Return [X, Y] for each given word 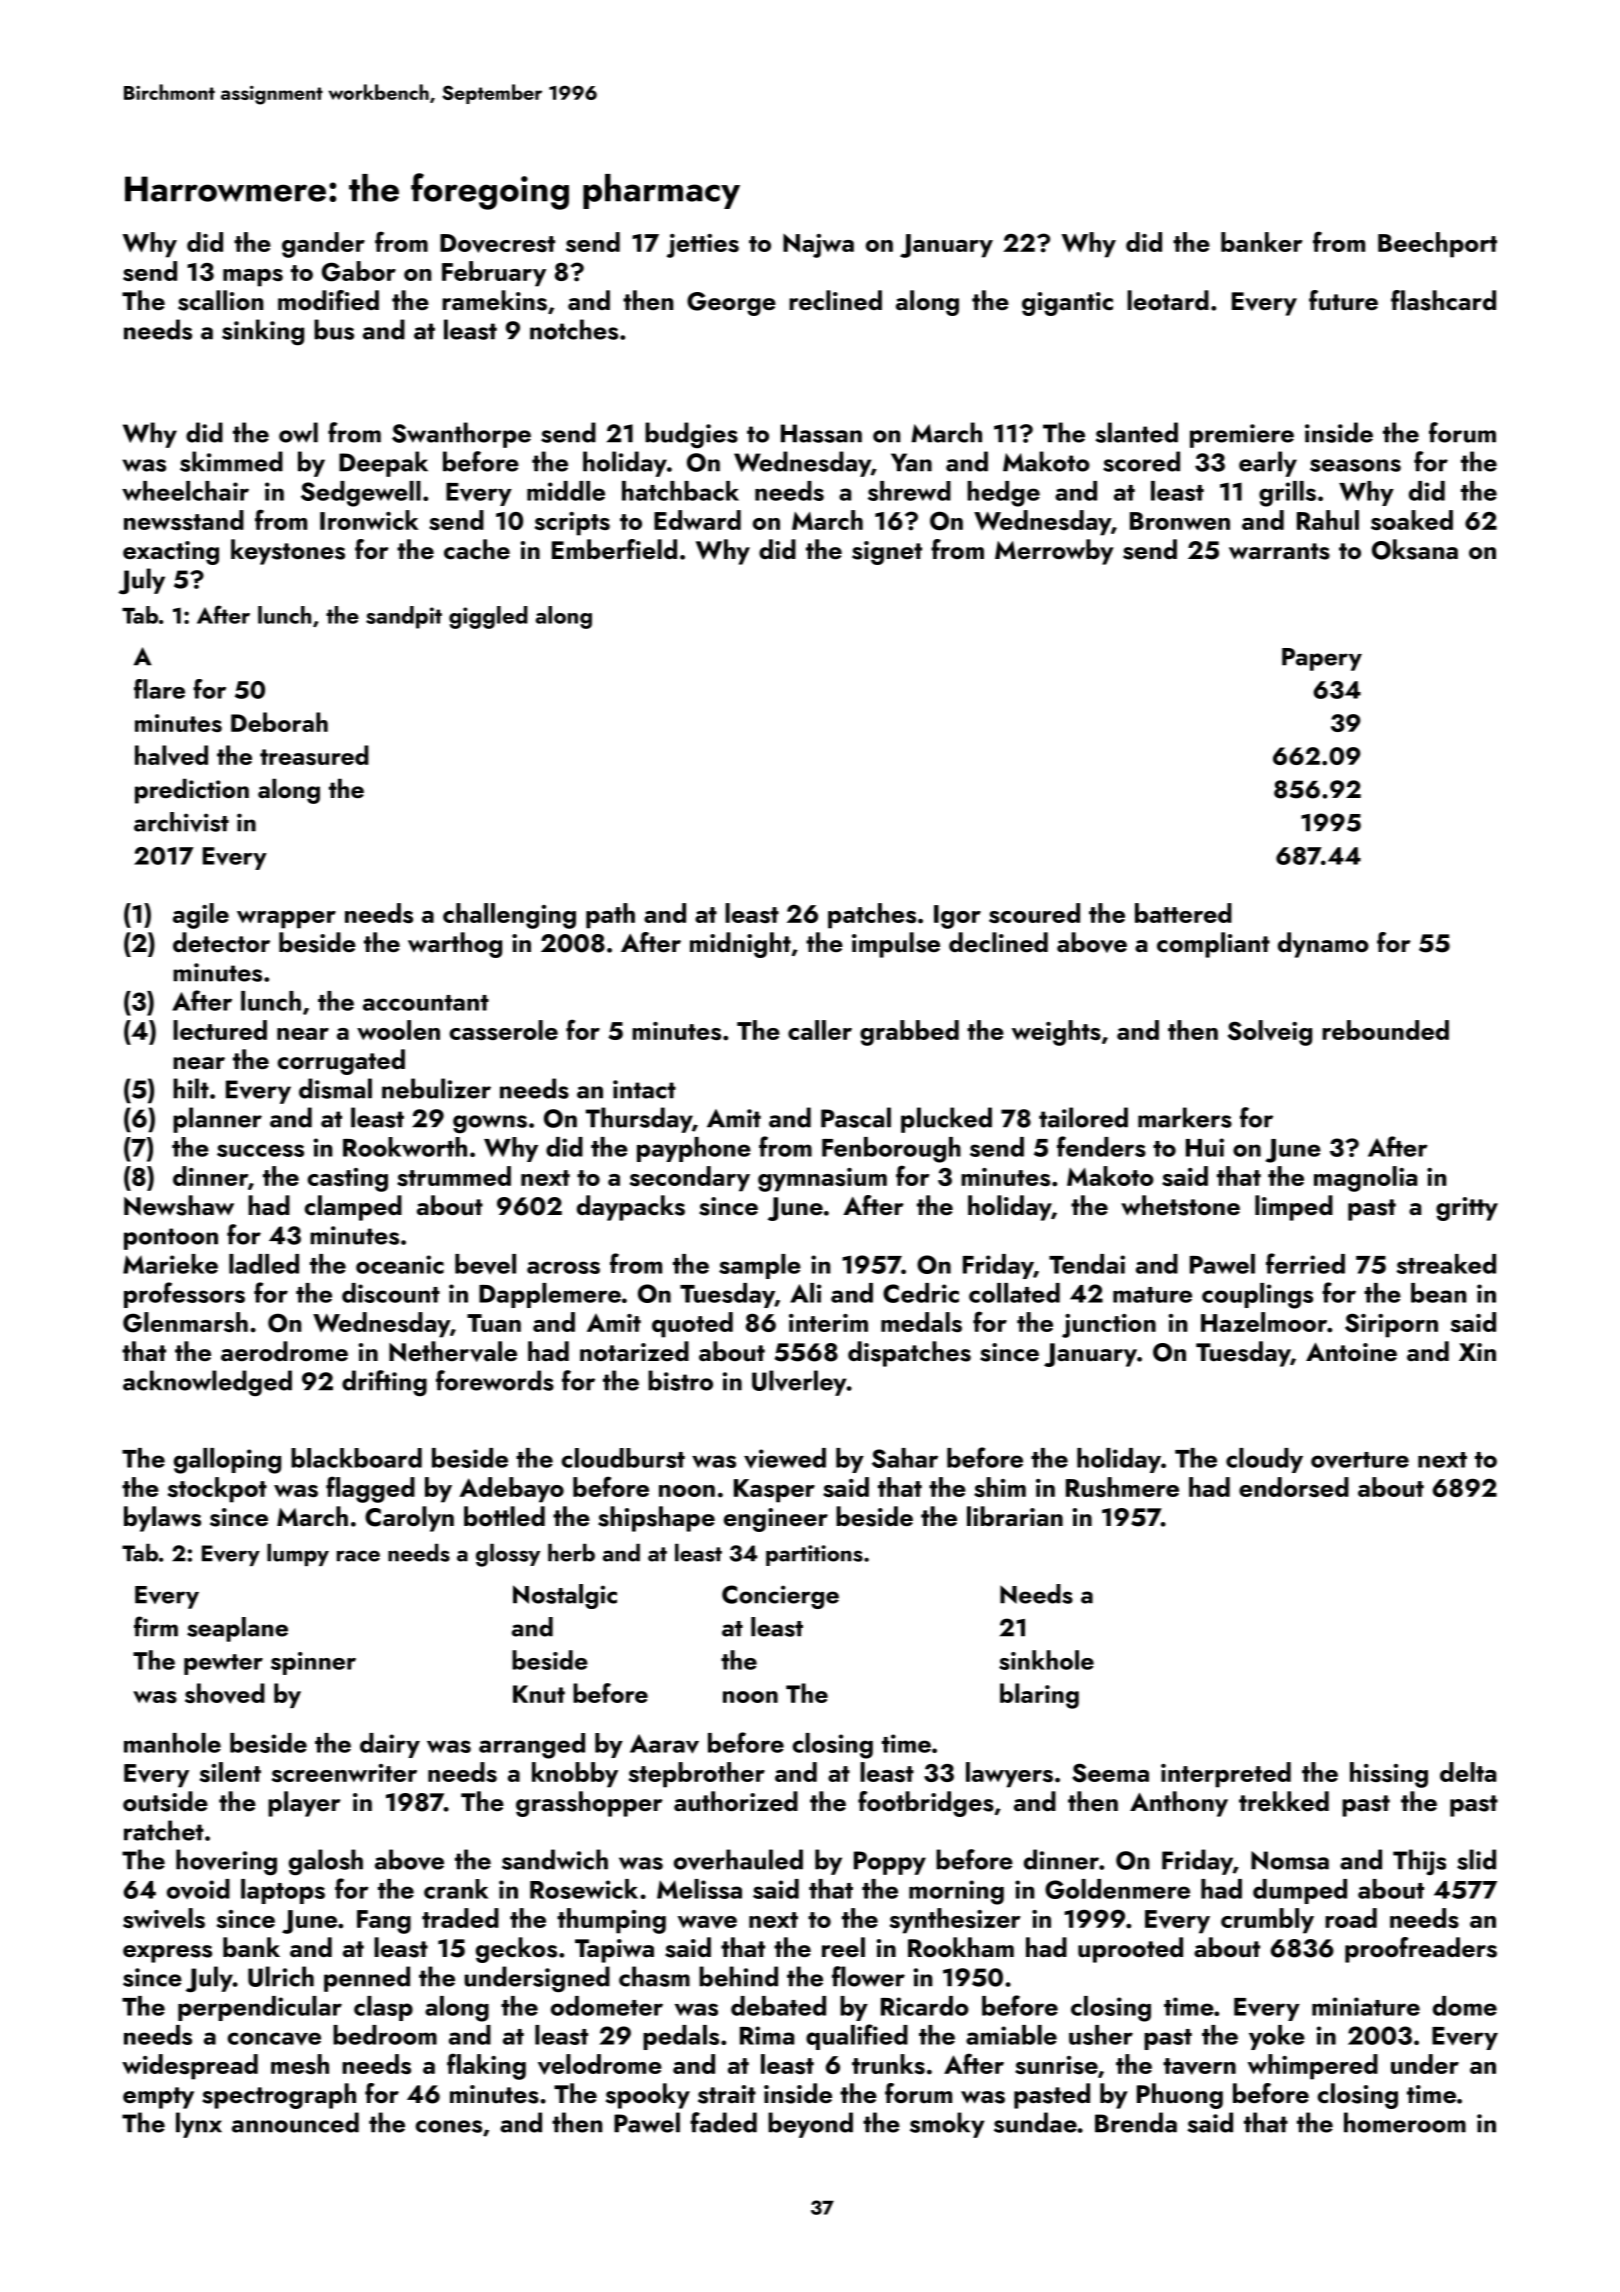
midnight [740, 945]
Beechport [1437, 245]
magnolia [1365, 1179]
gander [323, 245]
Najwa [818, 246]
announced [295, 2122]
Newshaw [179, 1205]
